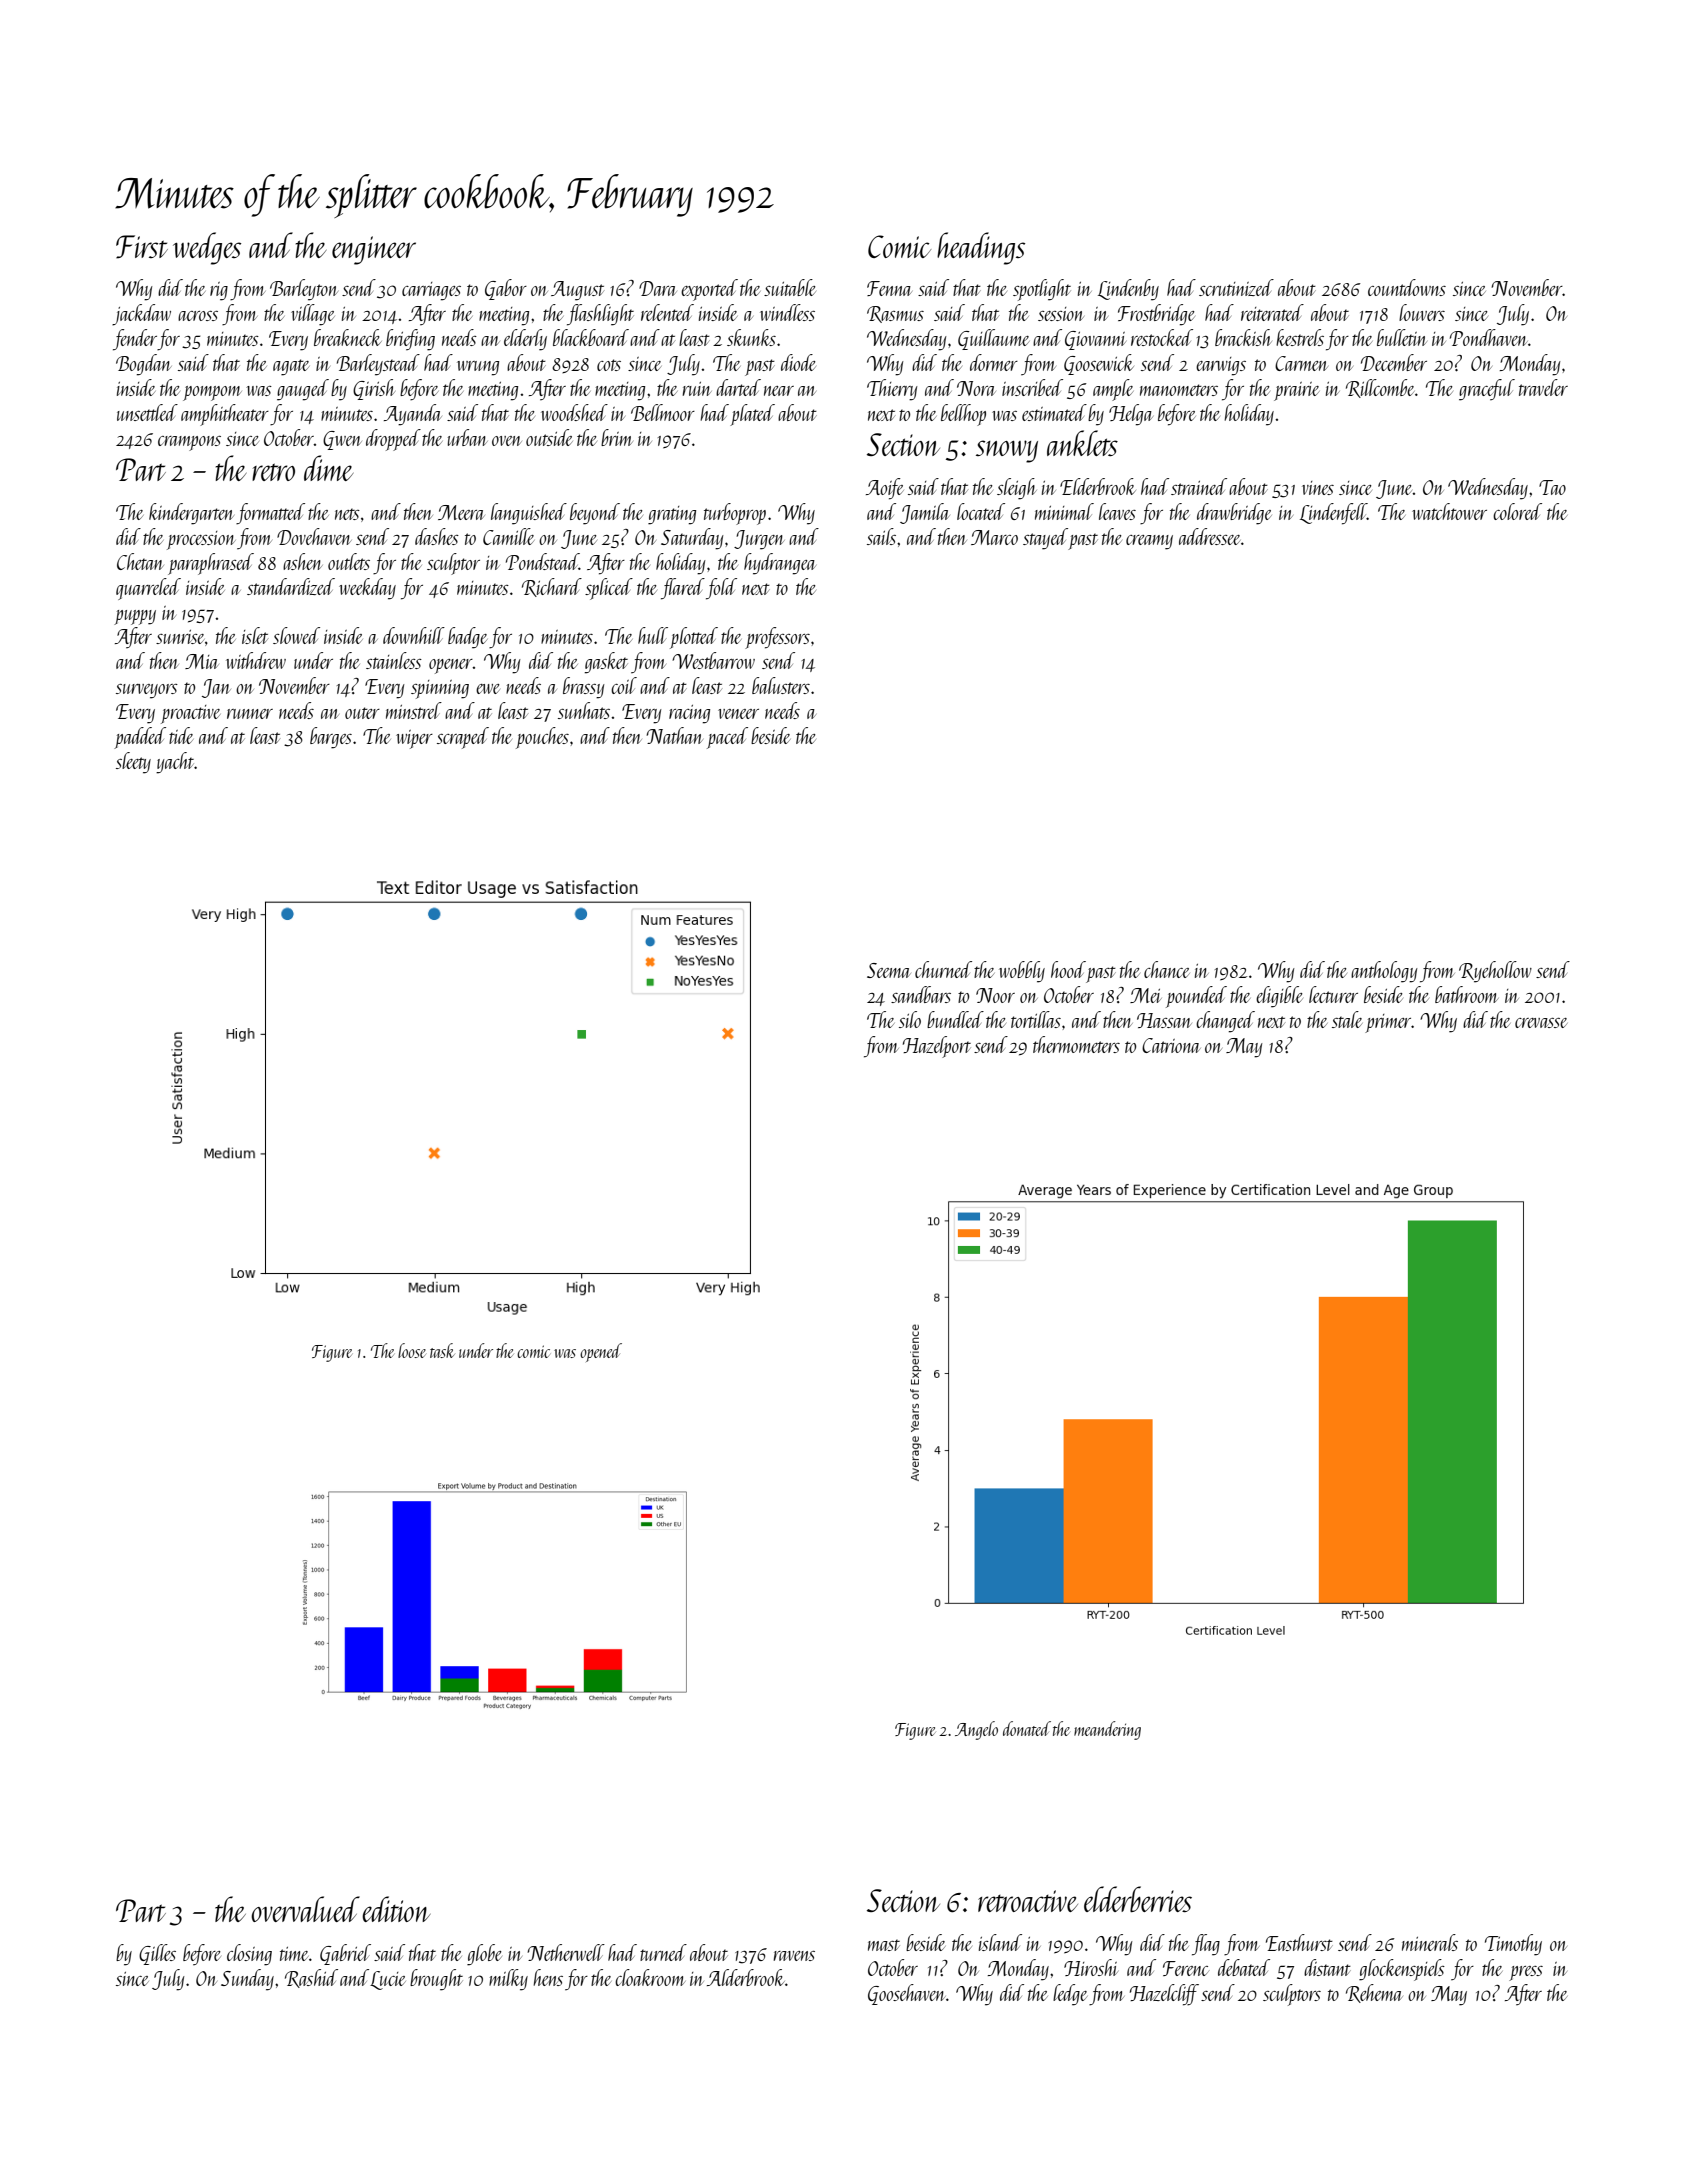  What do you see at coordinates (157, 1954) in the document?
I see `Gilles` at bounding box center [157, 1954].
